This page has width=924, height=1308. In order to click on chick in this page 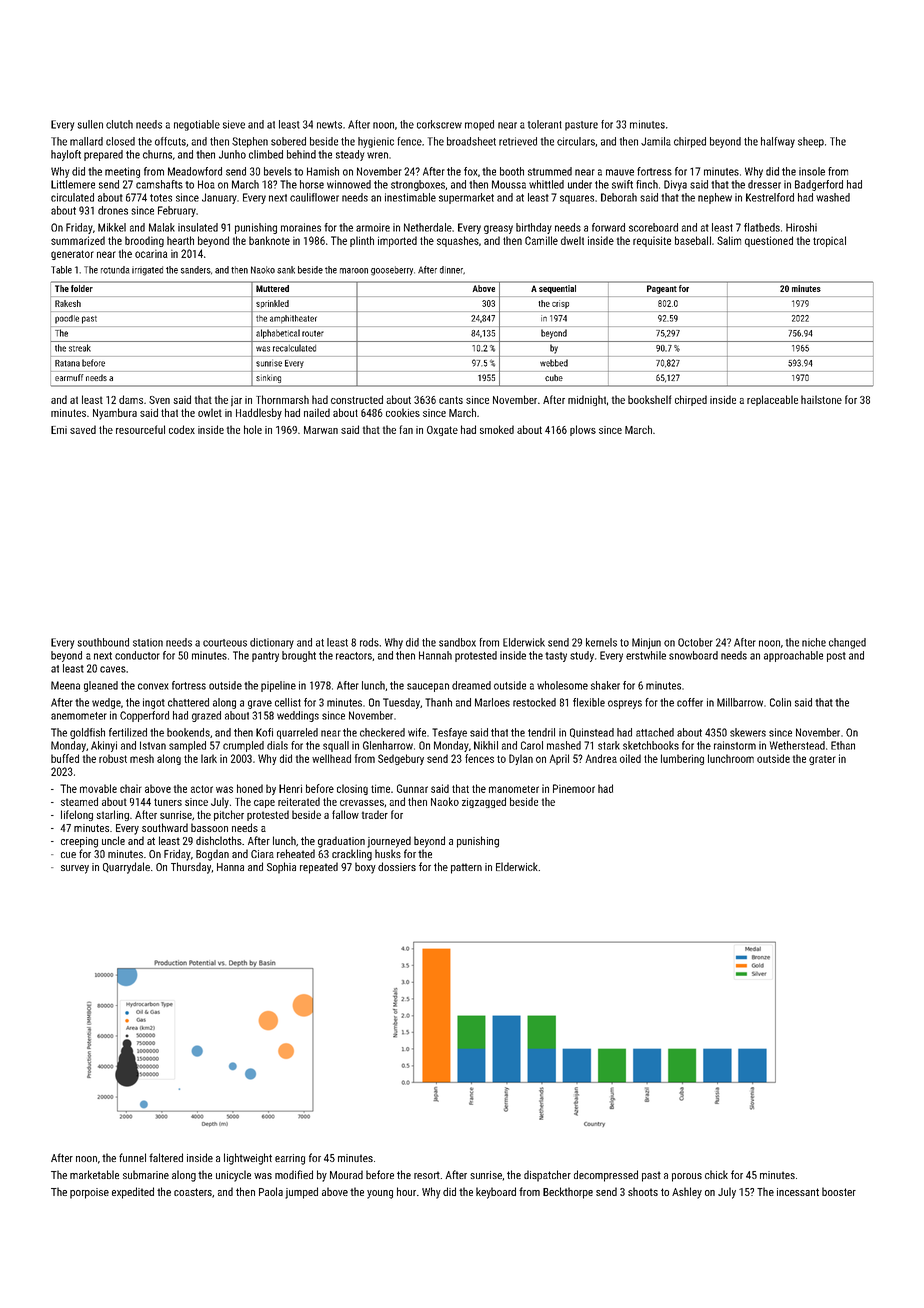, I will do `click(716, 1174)`.
